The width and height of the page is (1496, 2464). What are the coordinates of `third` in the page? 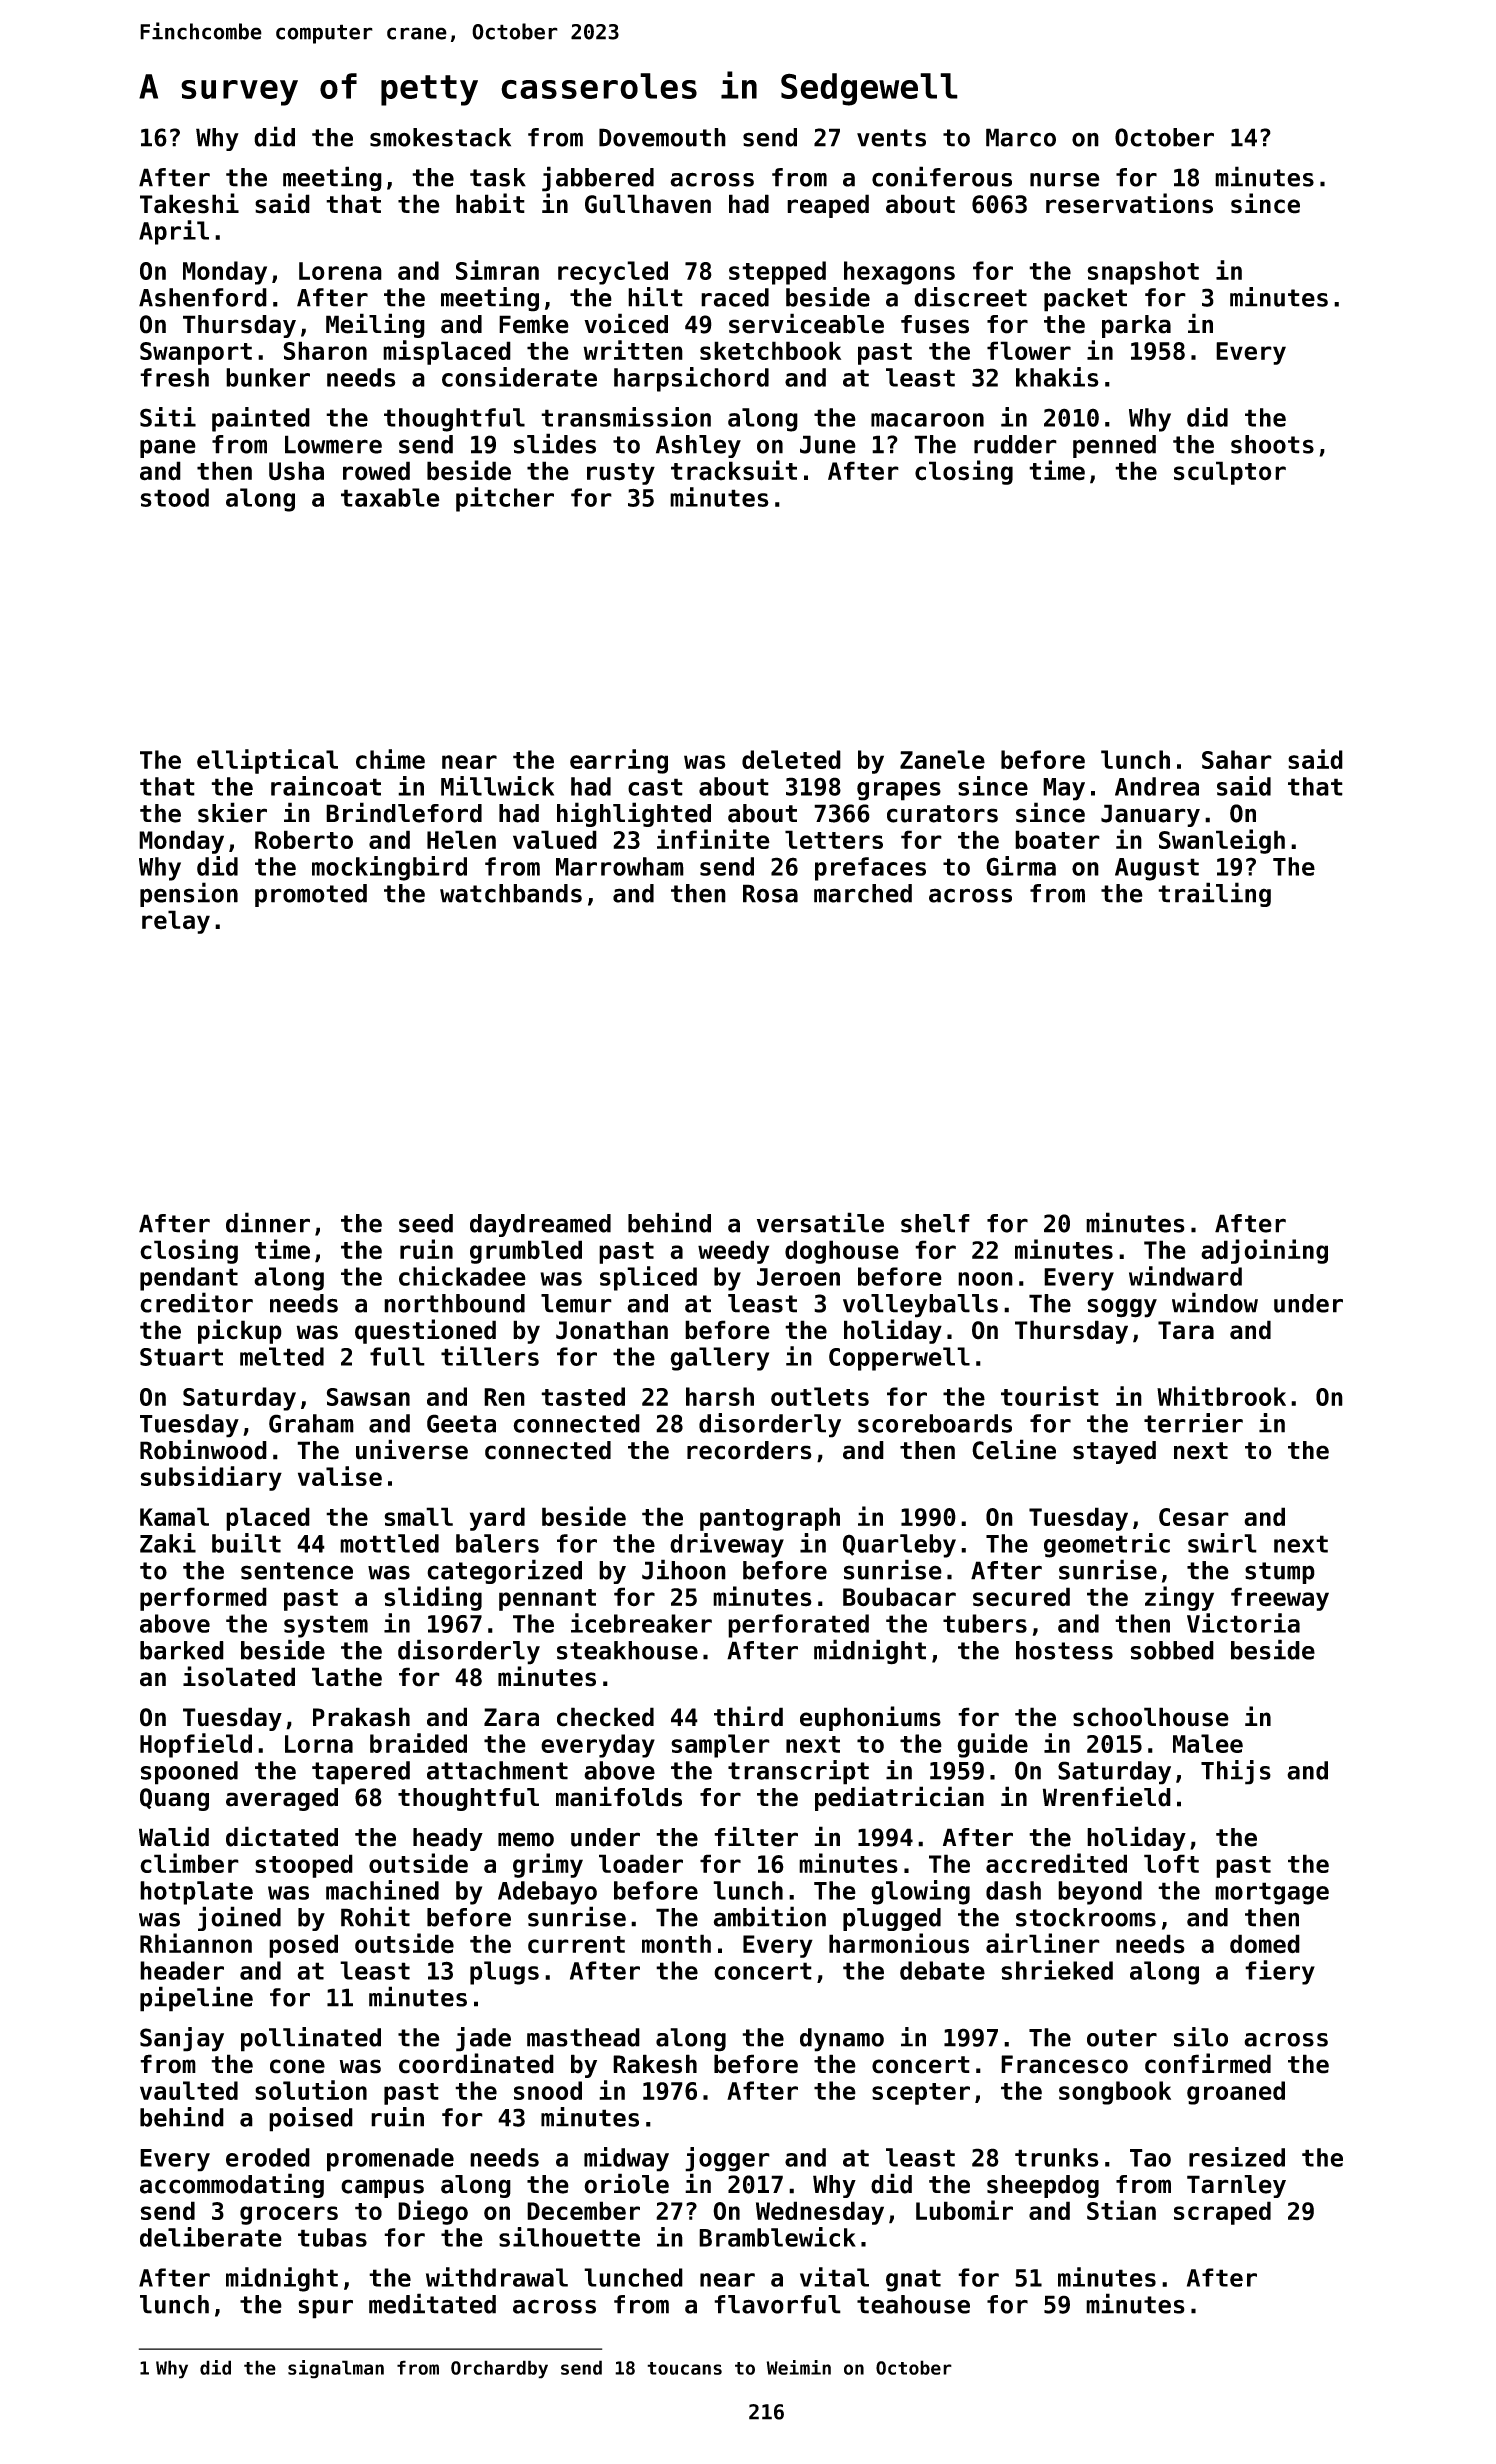 It's located at (748, 1716).
